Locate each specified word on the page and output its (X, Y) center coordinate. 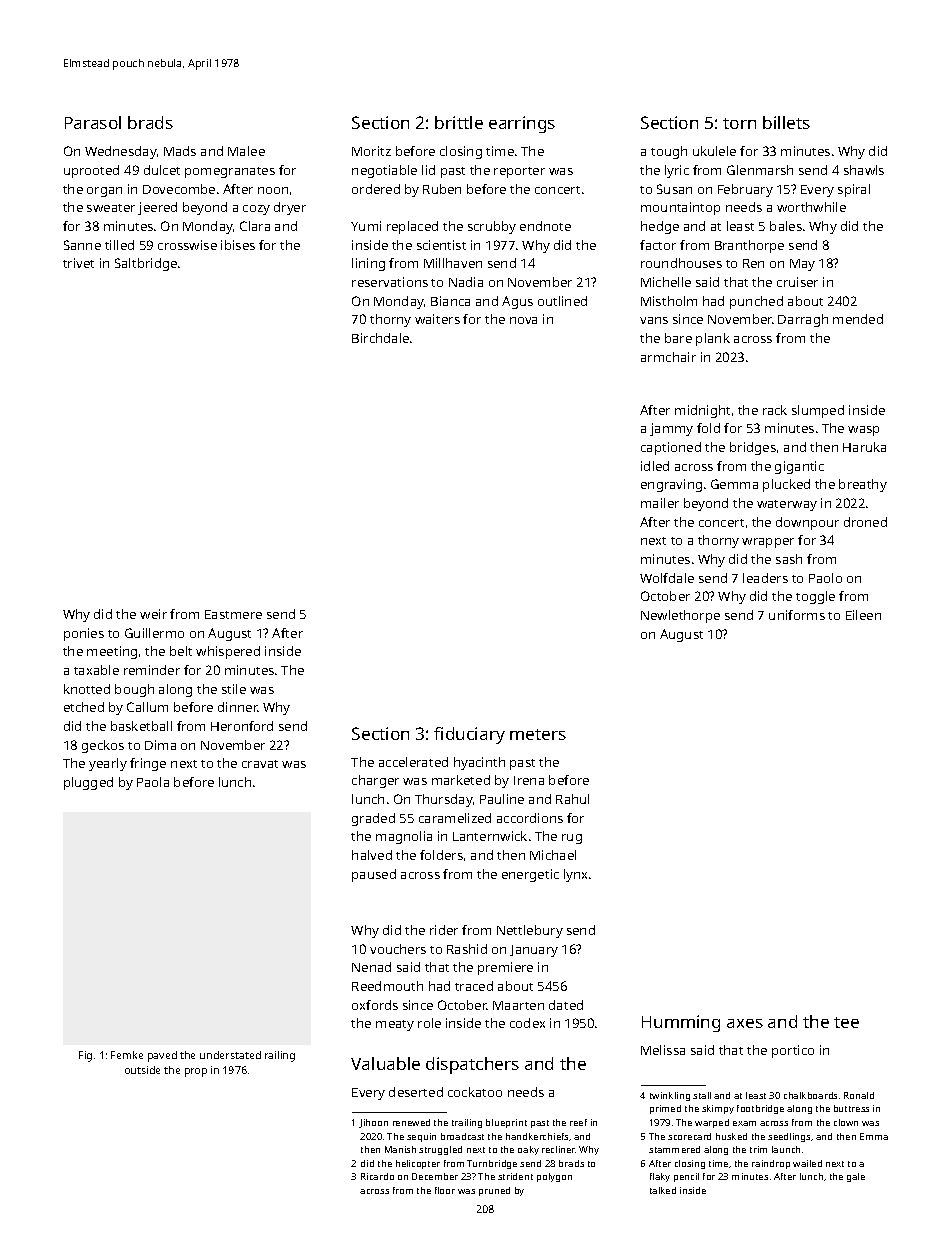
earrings (522, 124)
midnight (702, 411)
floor (445, 1190)
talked (663, 1190)
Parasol (93, 122)
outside (142, 1070)
